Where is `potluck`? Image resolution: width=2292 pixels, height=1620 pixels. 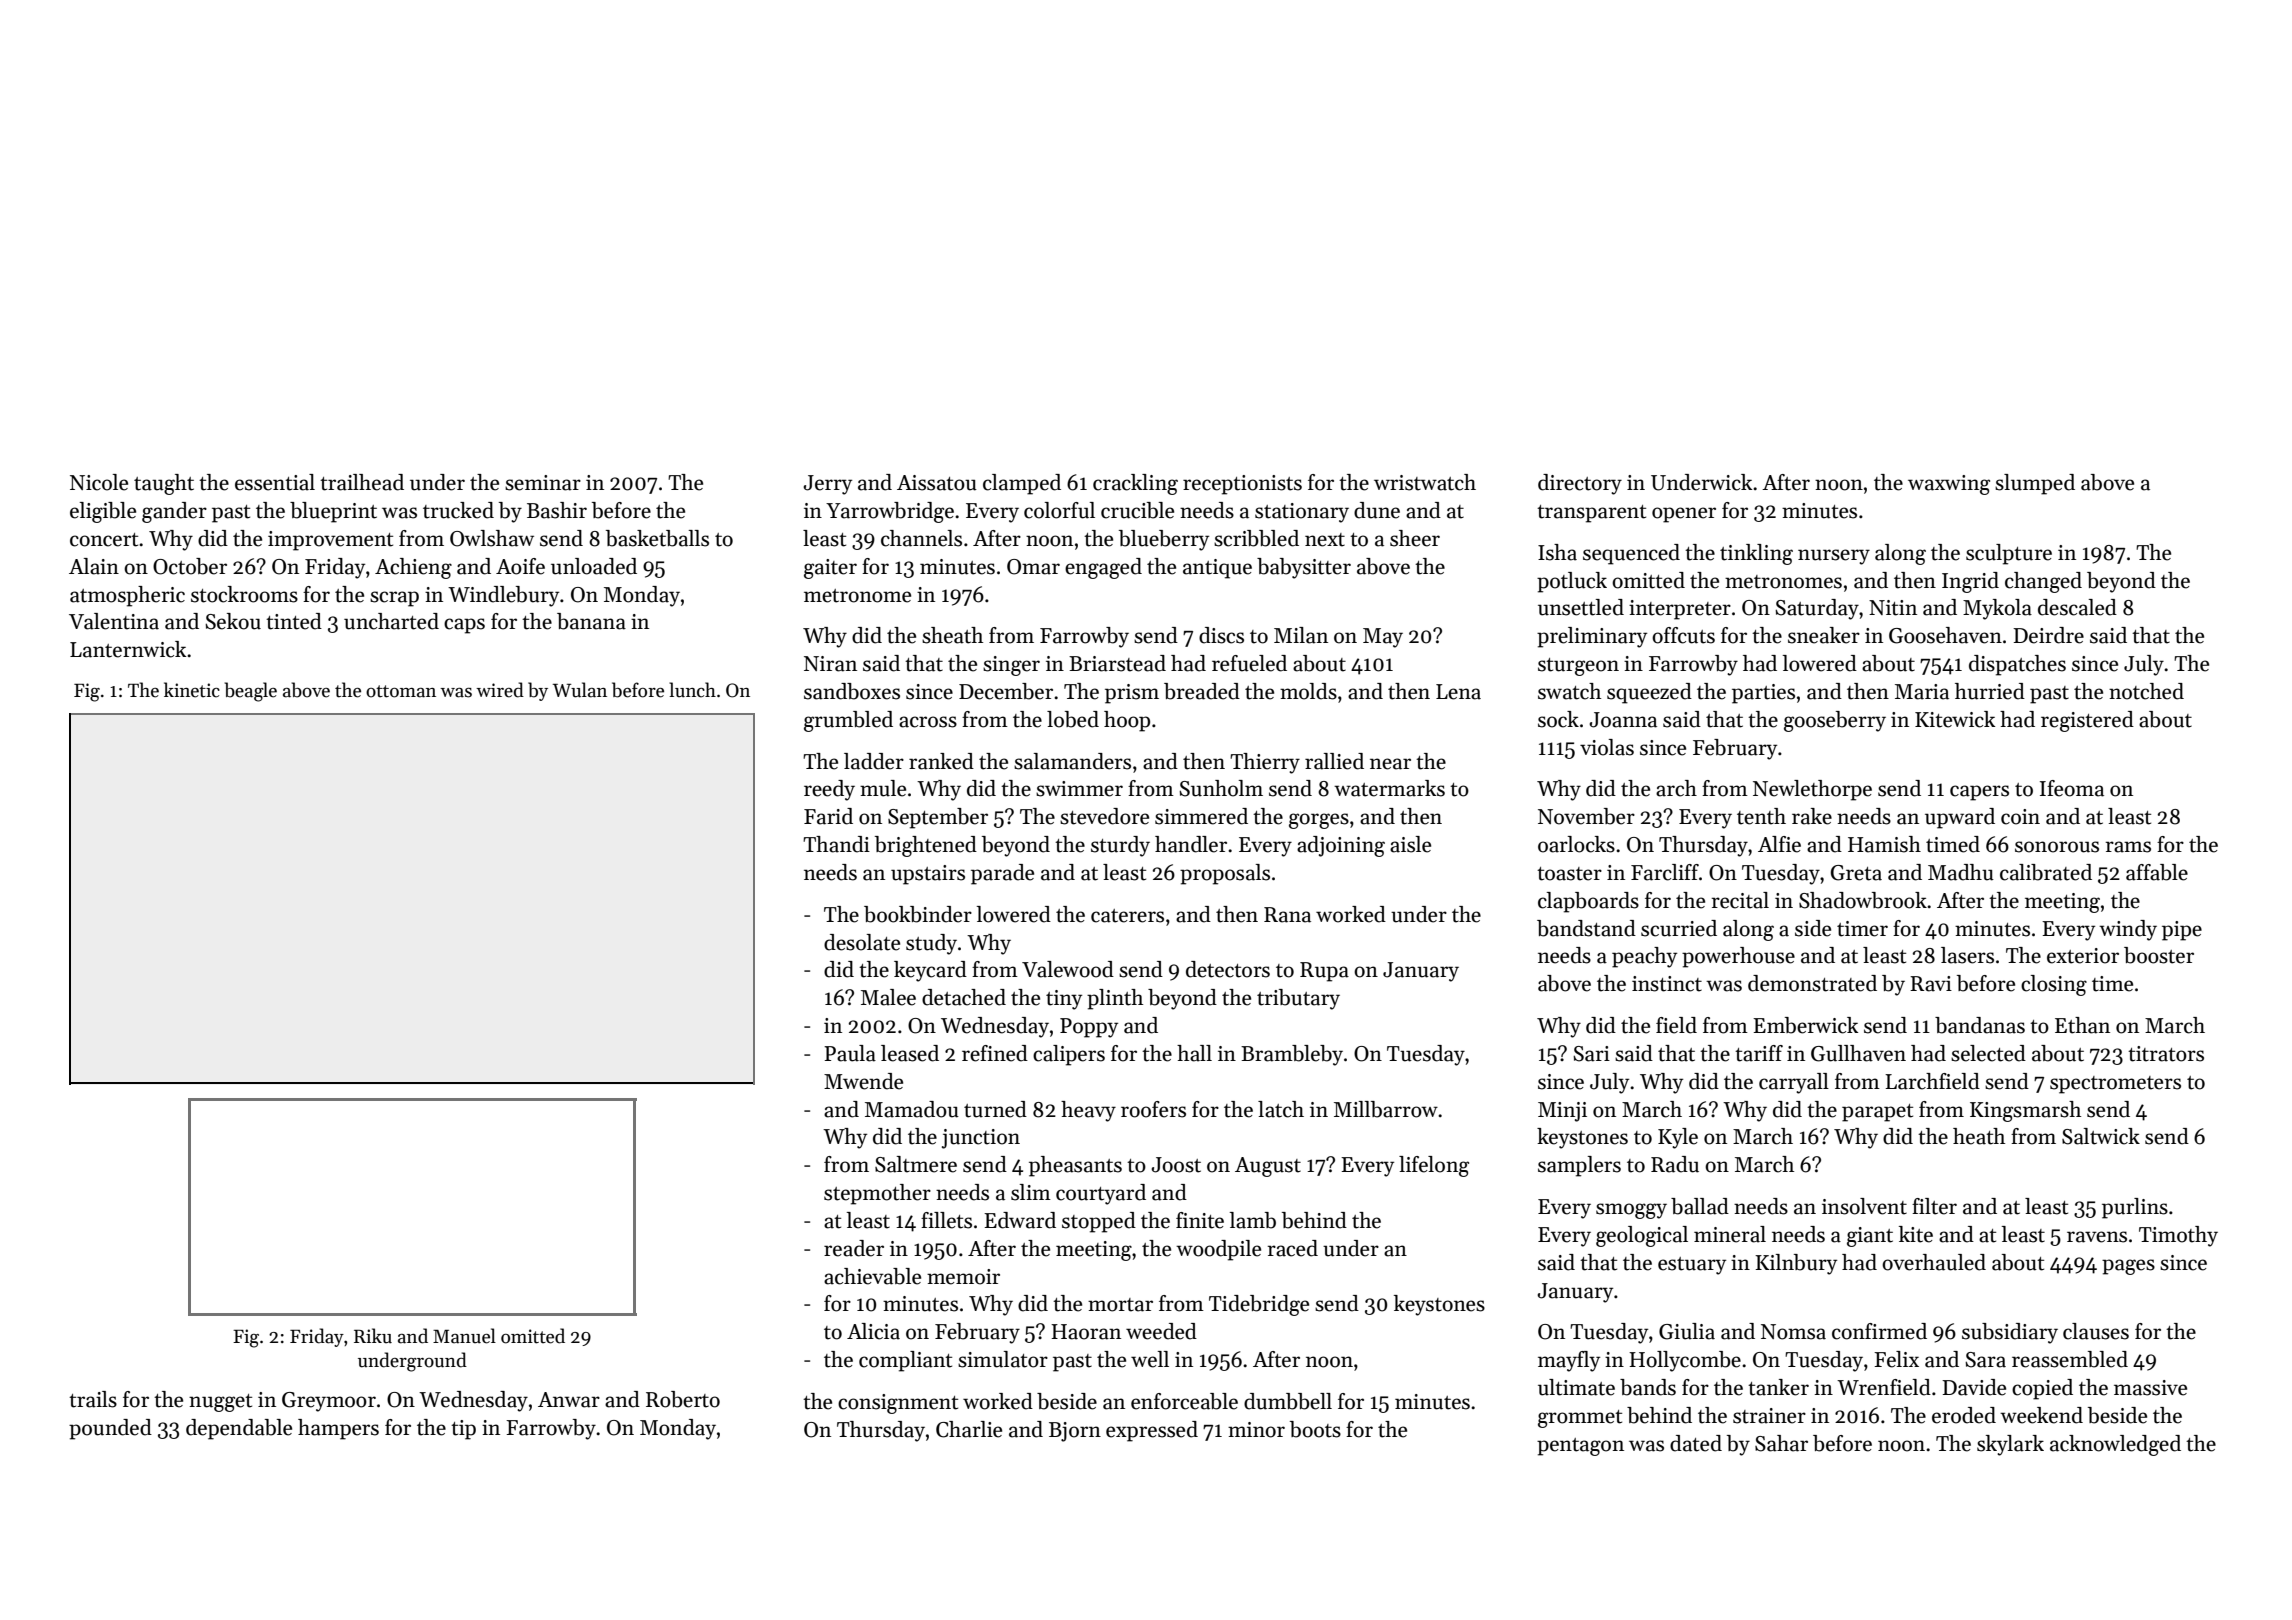
potluck is located at coordinates (1572, 582).
